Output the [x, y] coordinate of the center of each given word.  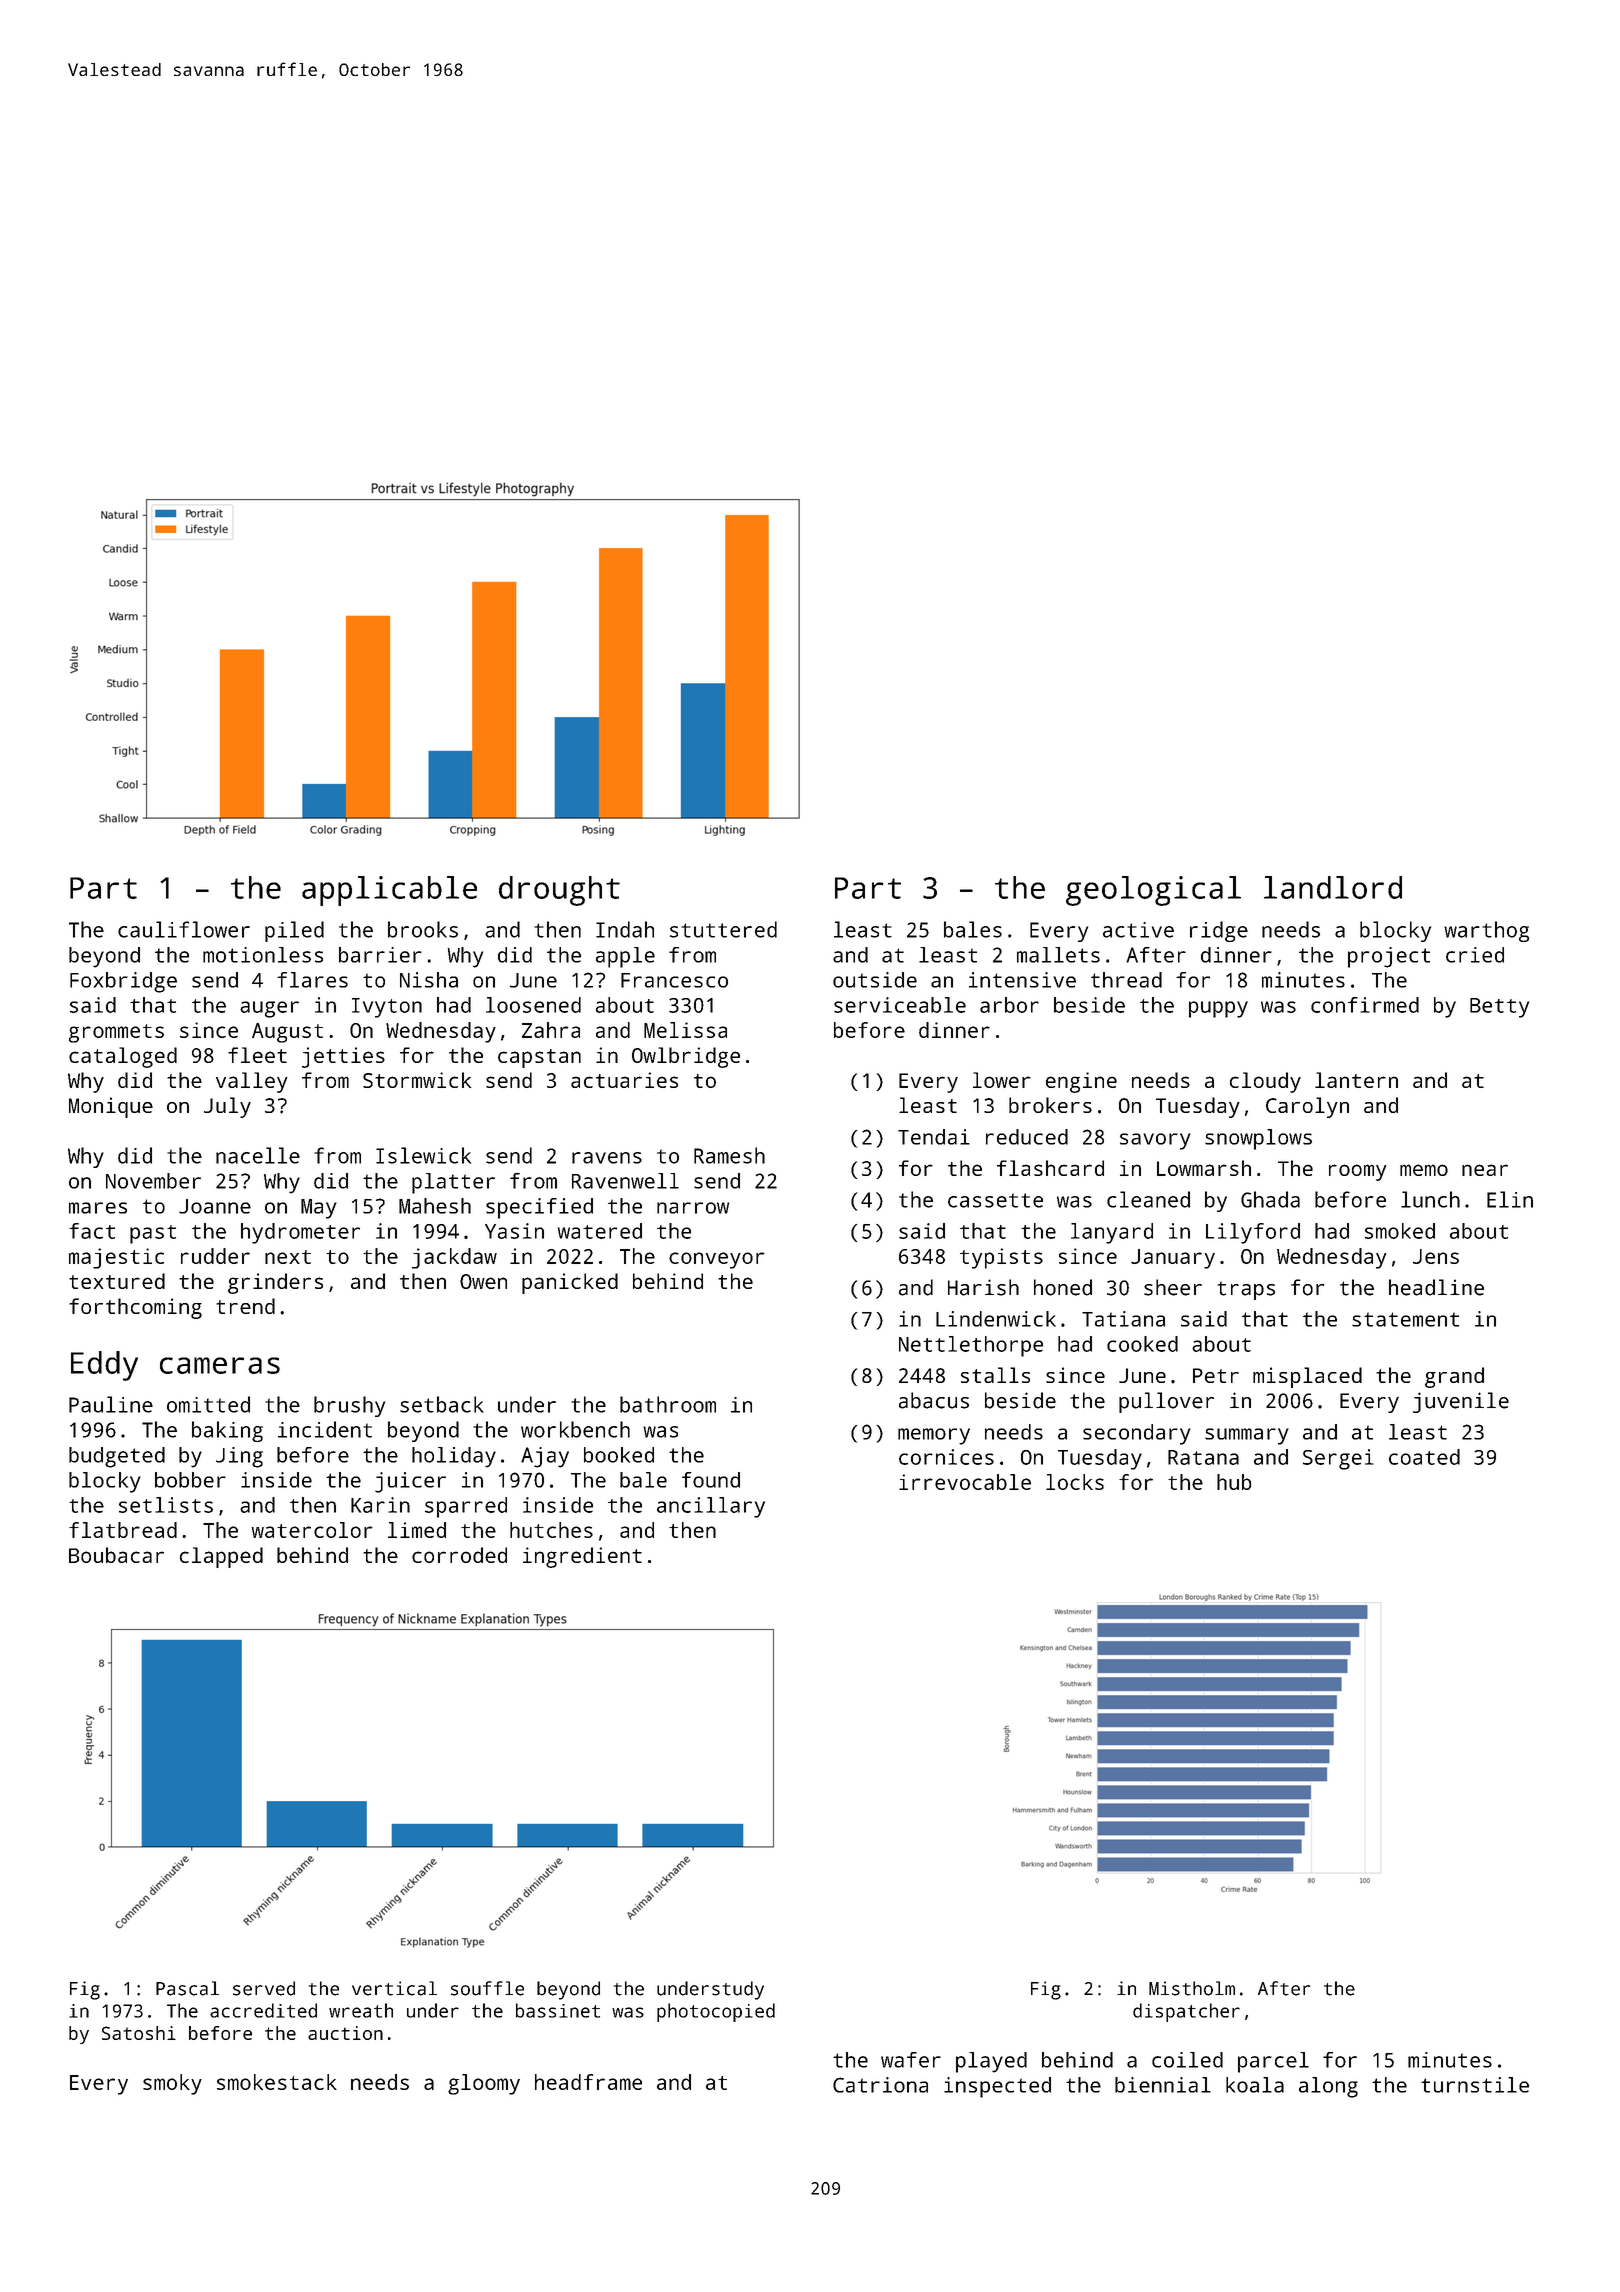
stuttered [723, 929]
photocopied [716, 2012]
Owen [483, 1281]
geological [1153, 891]
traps [1246, 1290]
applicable [389, 891]
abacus [934, 1400]
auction [345, 2033]
